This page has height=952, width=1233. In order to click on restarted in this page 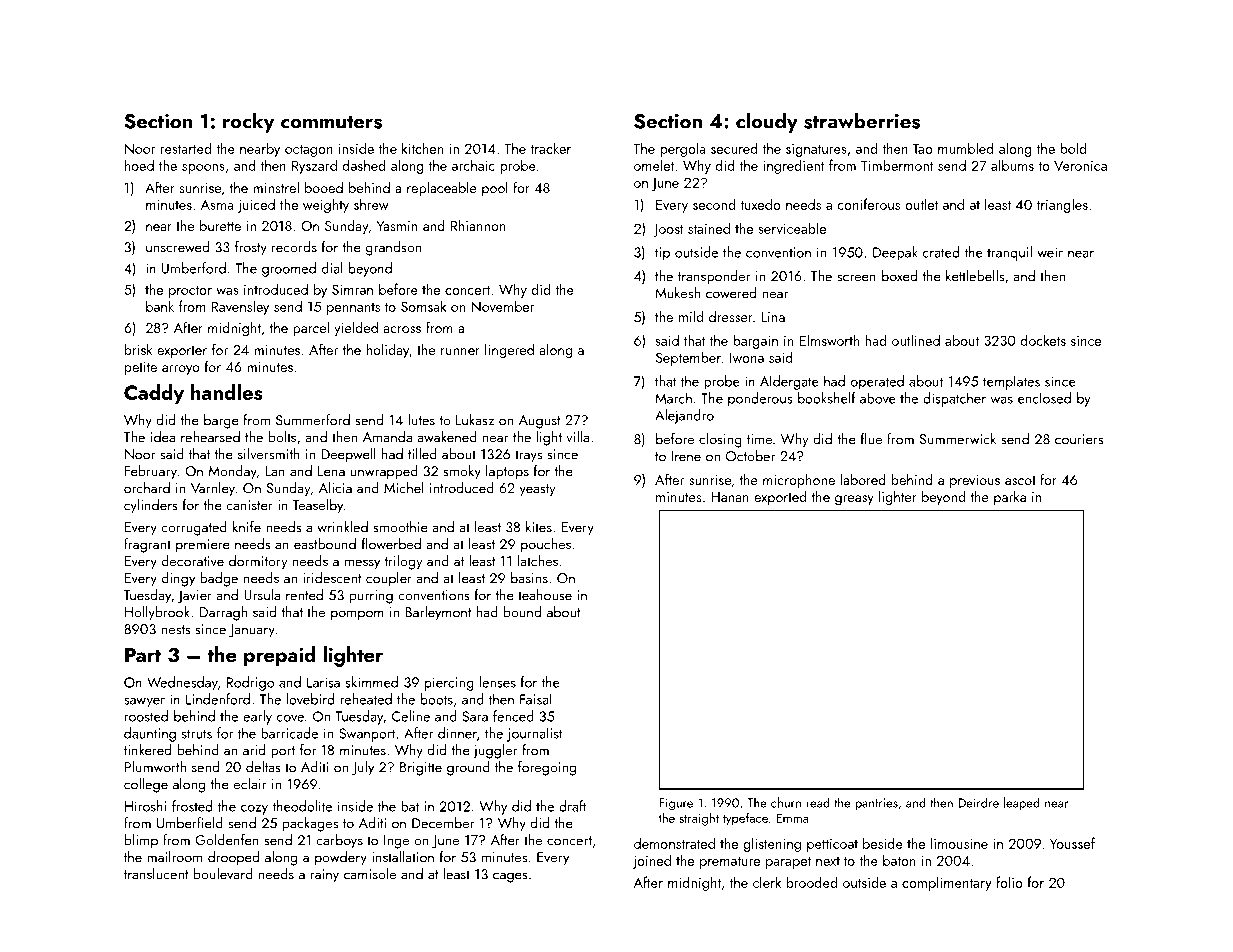, I will do `click(186, 148)`.
